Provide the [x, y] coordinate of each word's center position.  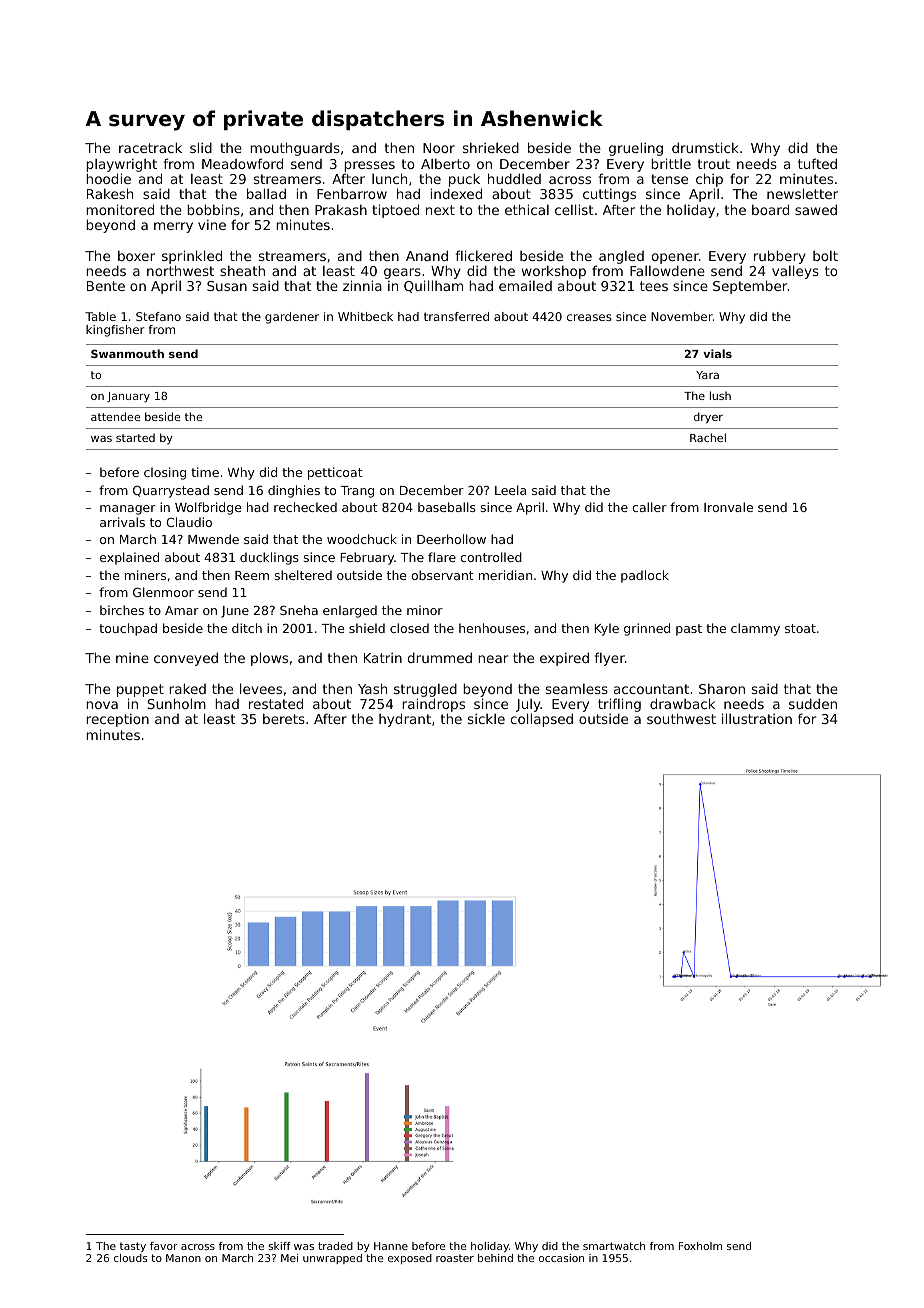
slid [201, 147]
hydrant [405, 720]
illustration [757, 718]
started [135, 437]
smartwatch [614, 1246]
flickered [484, 255]
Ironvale [728, 507]
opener [675, 258]
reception [117, 720]
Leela [510, 490]
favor [164, 1246]
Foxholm [700, 1246]
